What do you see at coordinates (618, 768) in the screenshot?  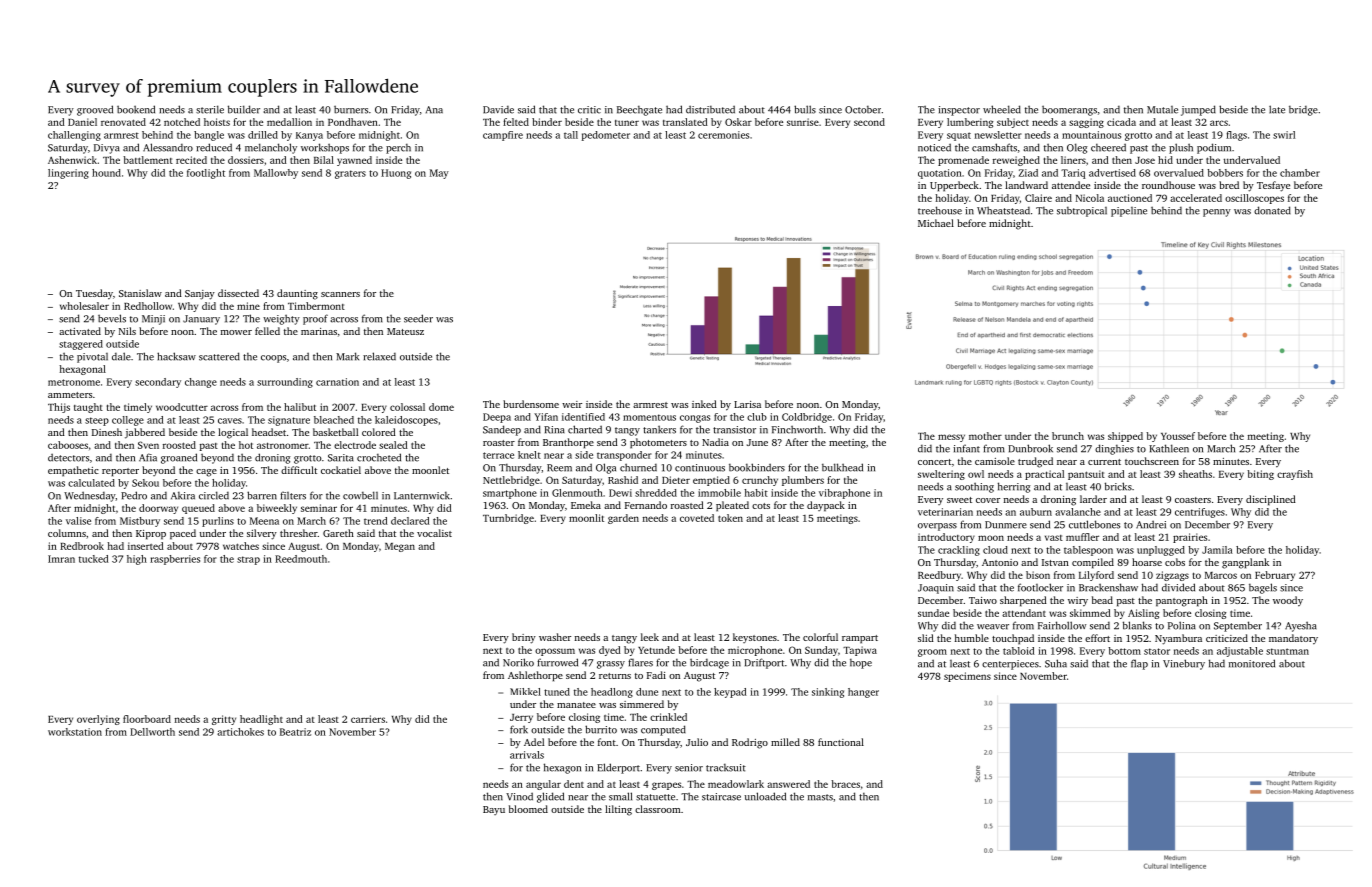 I see `Elderport` at bounding box center [618, 768].
